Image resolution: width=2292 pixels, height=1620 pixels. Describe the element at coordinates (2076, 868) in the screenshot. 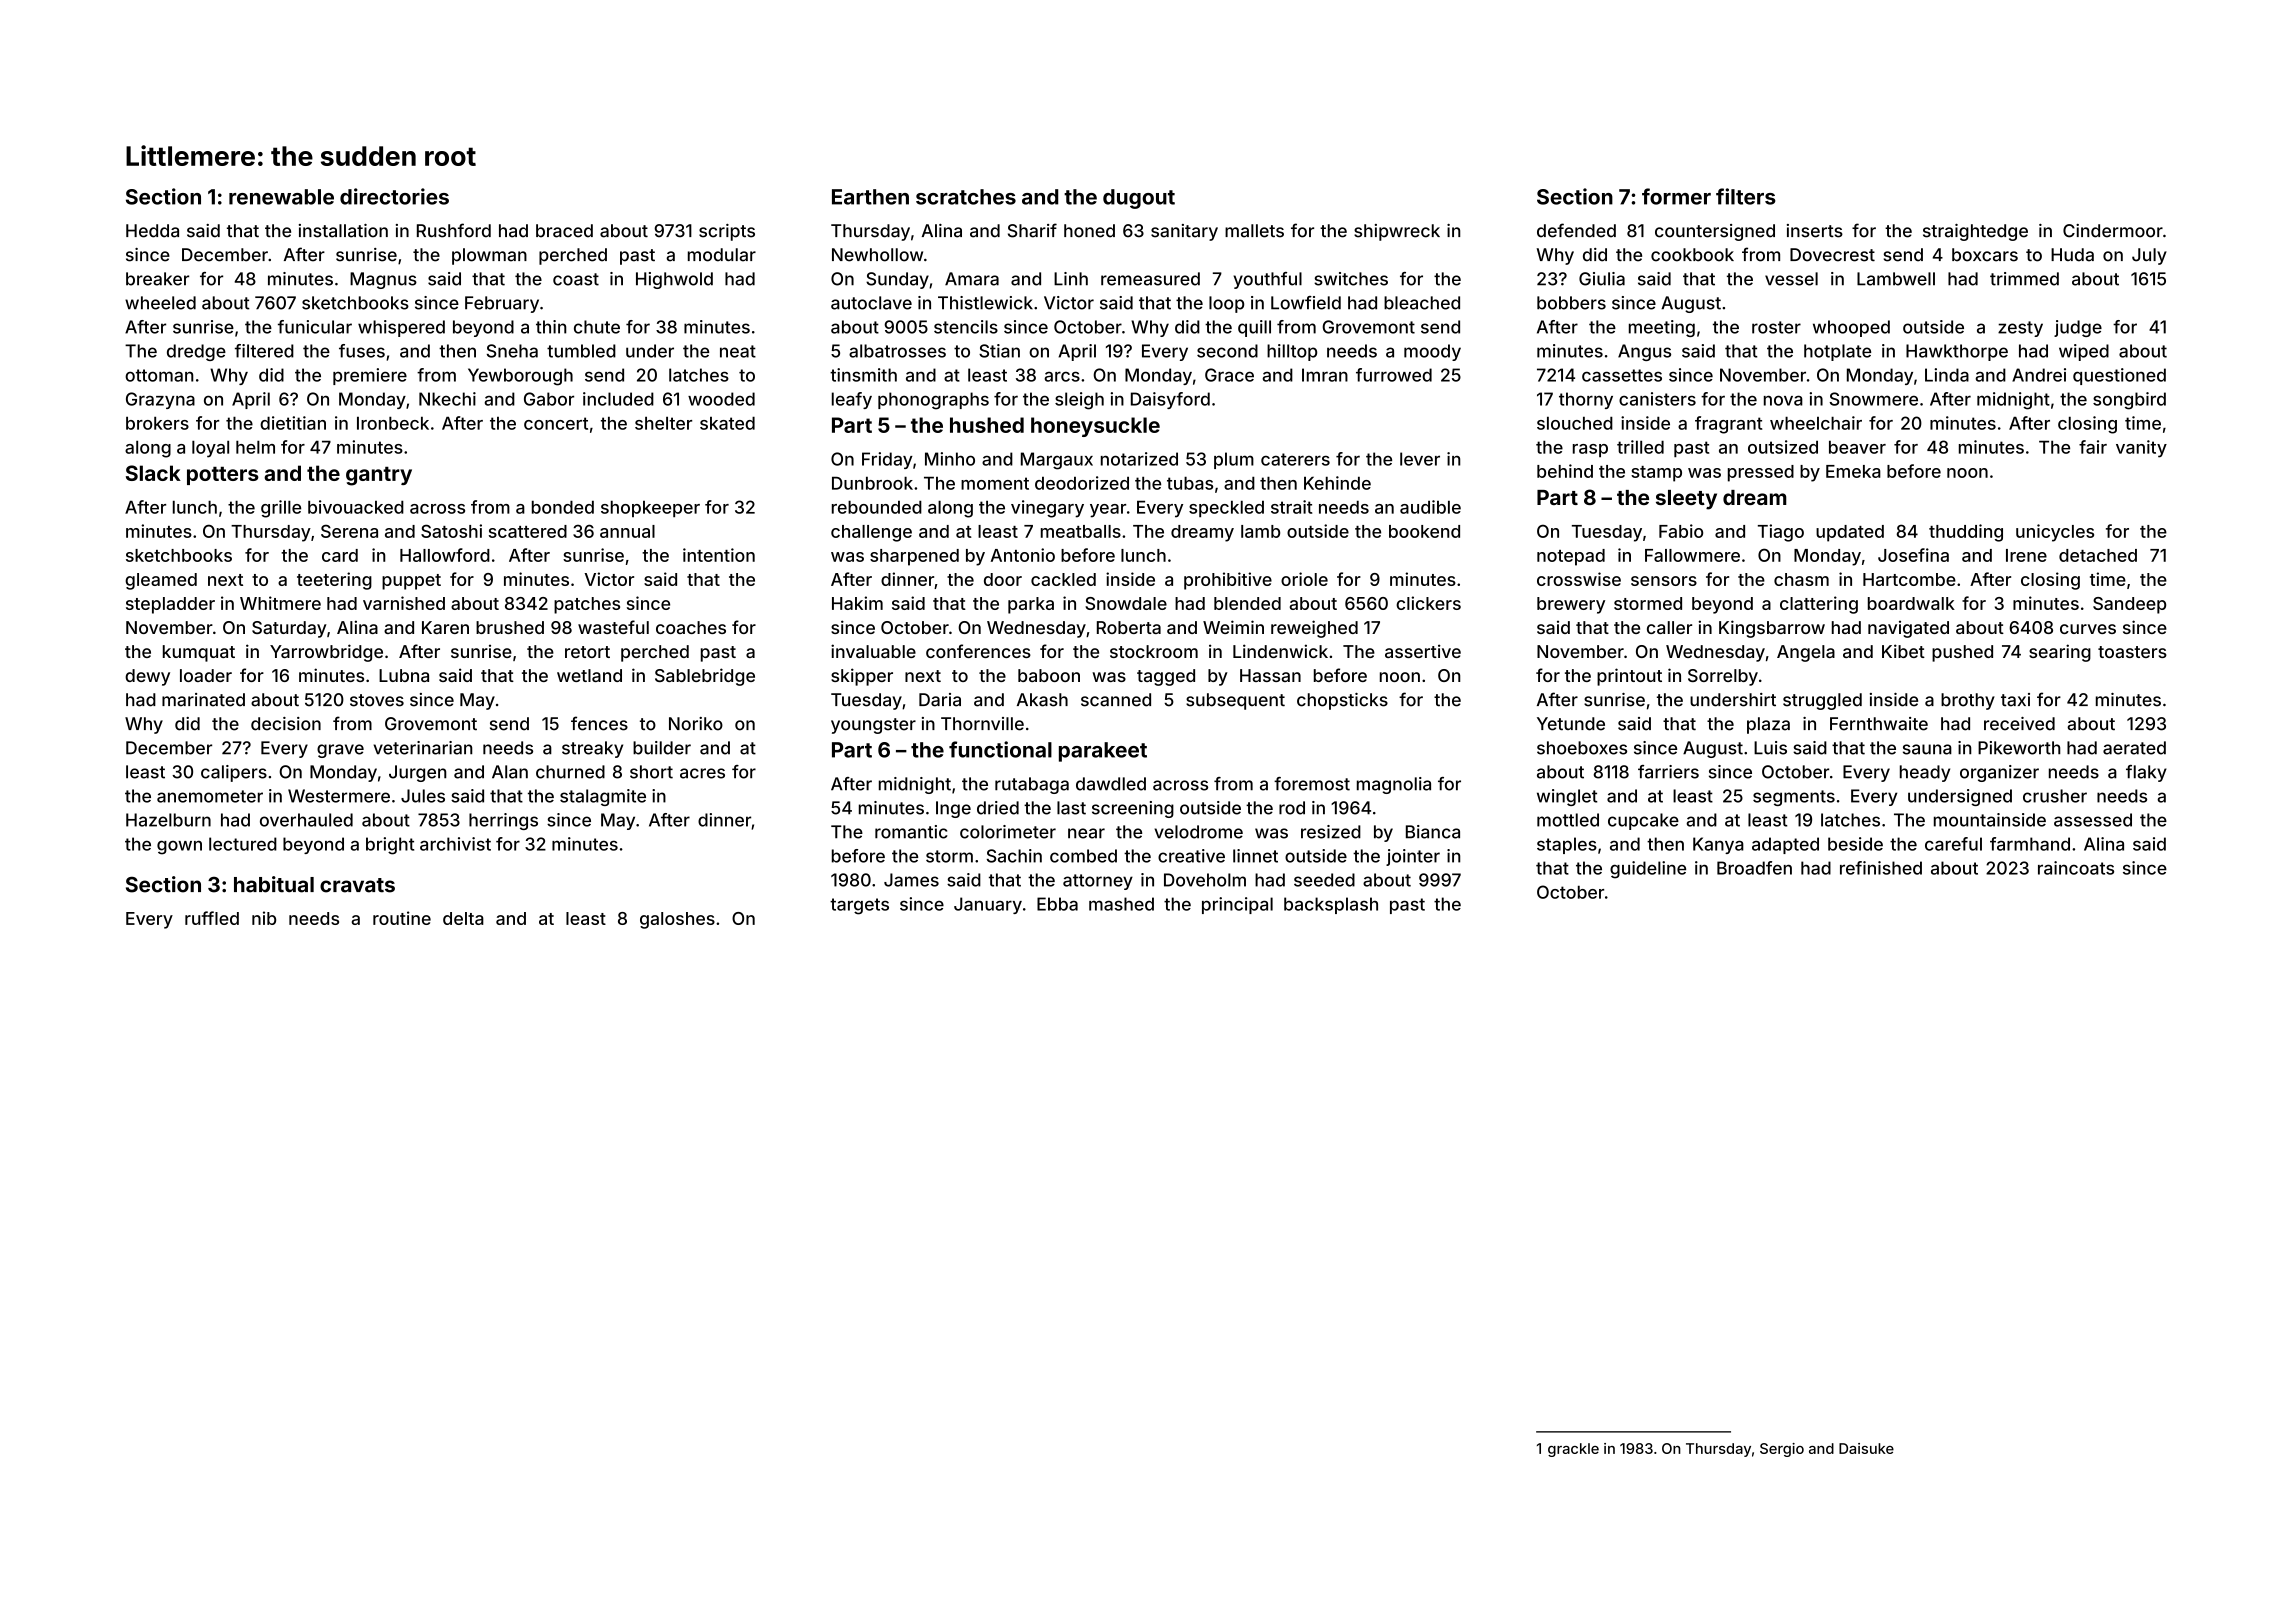

I see `raincoats` at that location.
